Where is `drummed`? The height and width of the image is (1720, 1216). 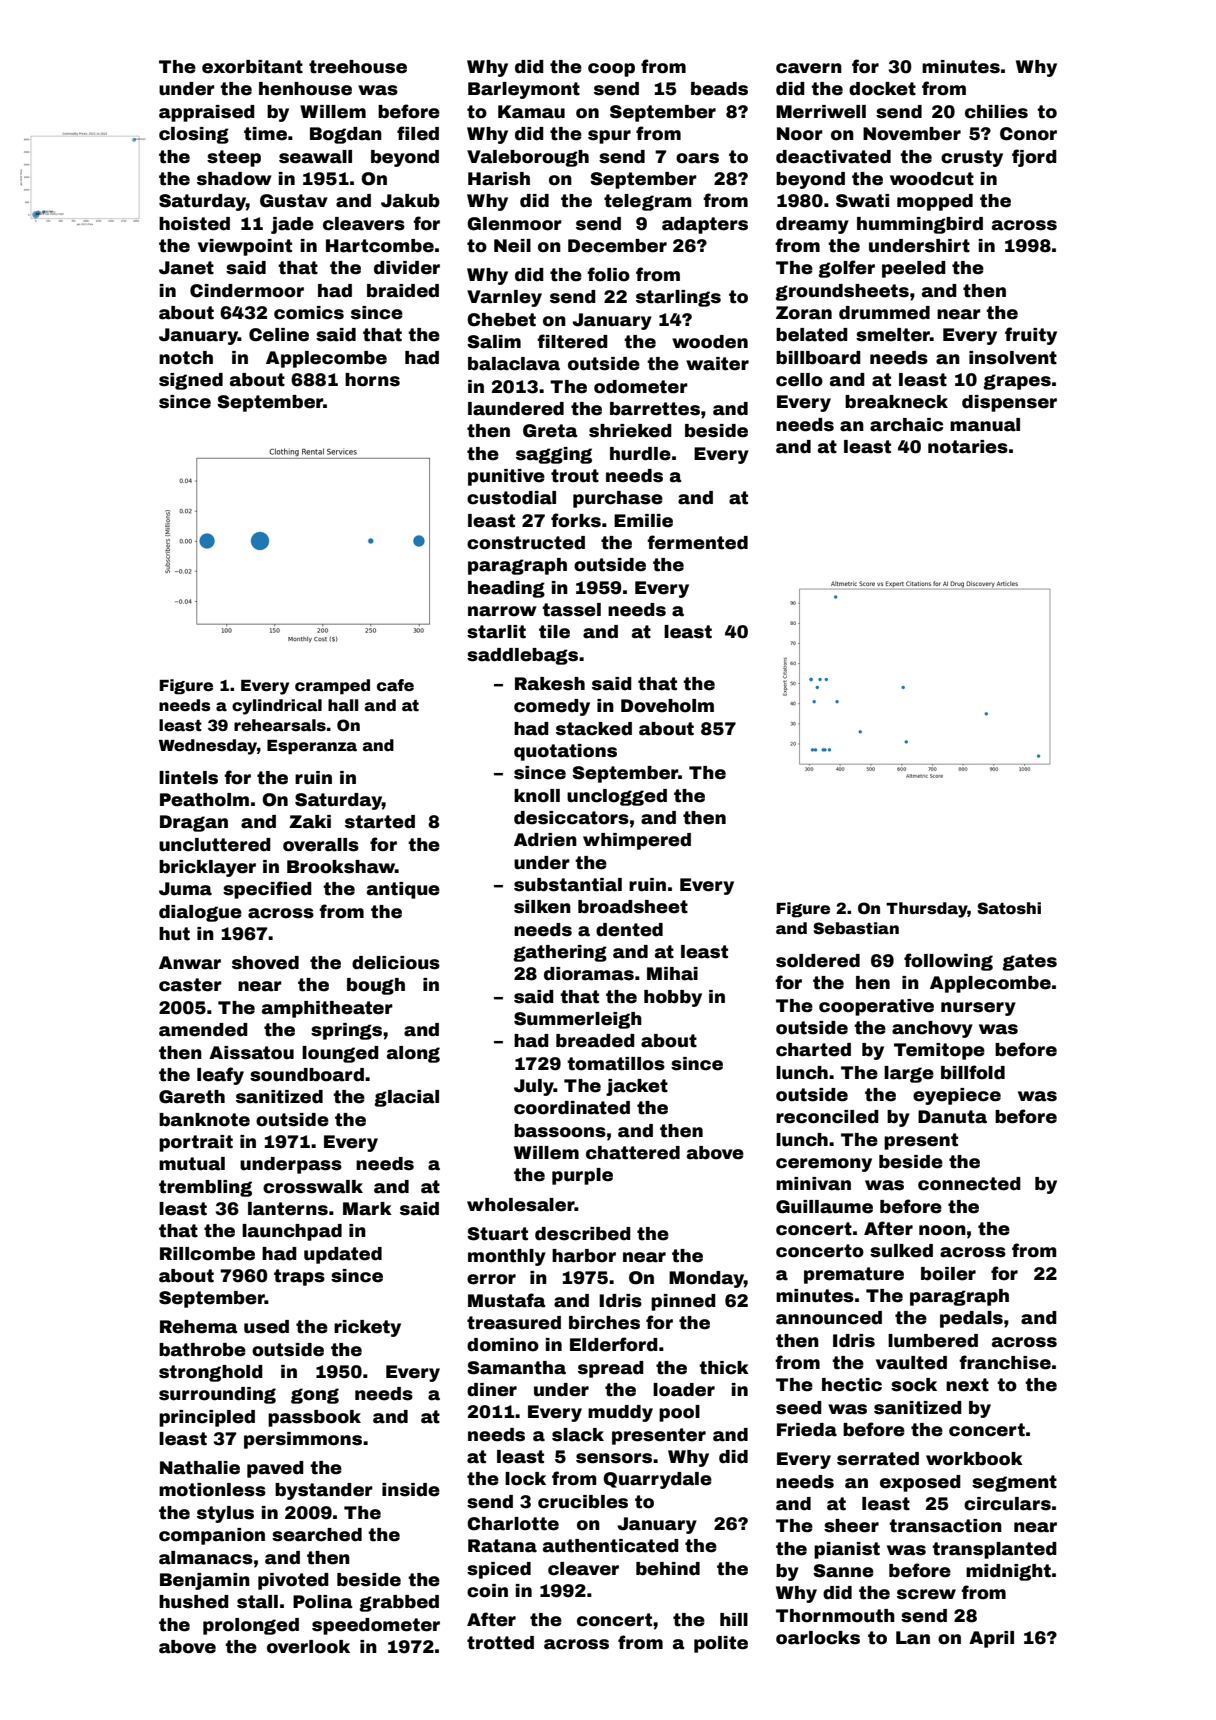
drummed is located at coordinates (884, 313).
